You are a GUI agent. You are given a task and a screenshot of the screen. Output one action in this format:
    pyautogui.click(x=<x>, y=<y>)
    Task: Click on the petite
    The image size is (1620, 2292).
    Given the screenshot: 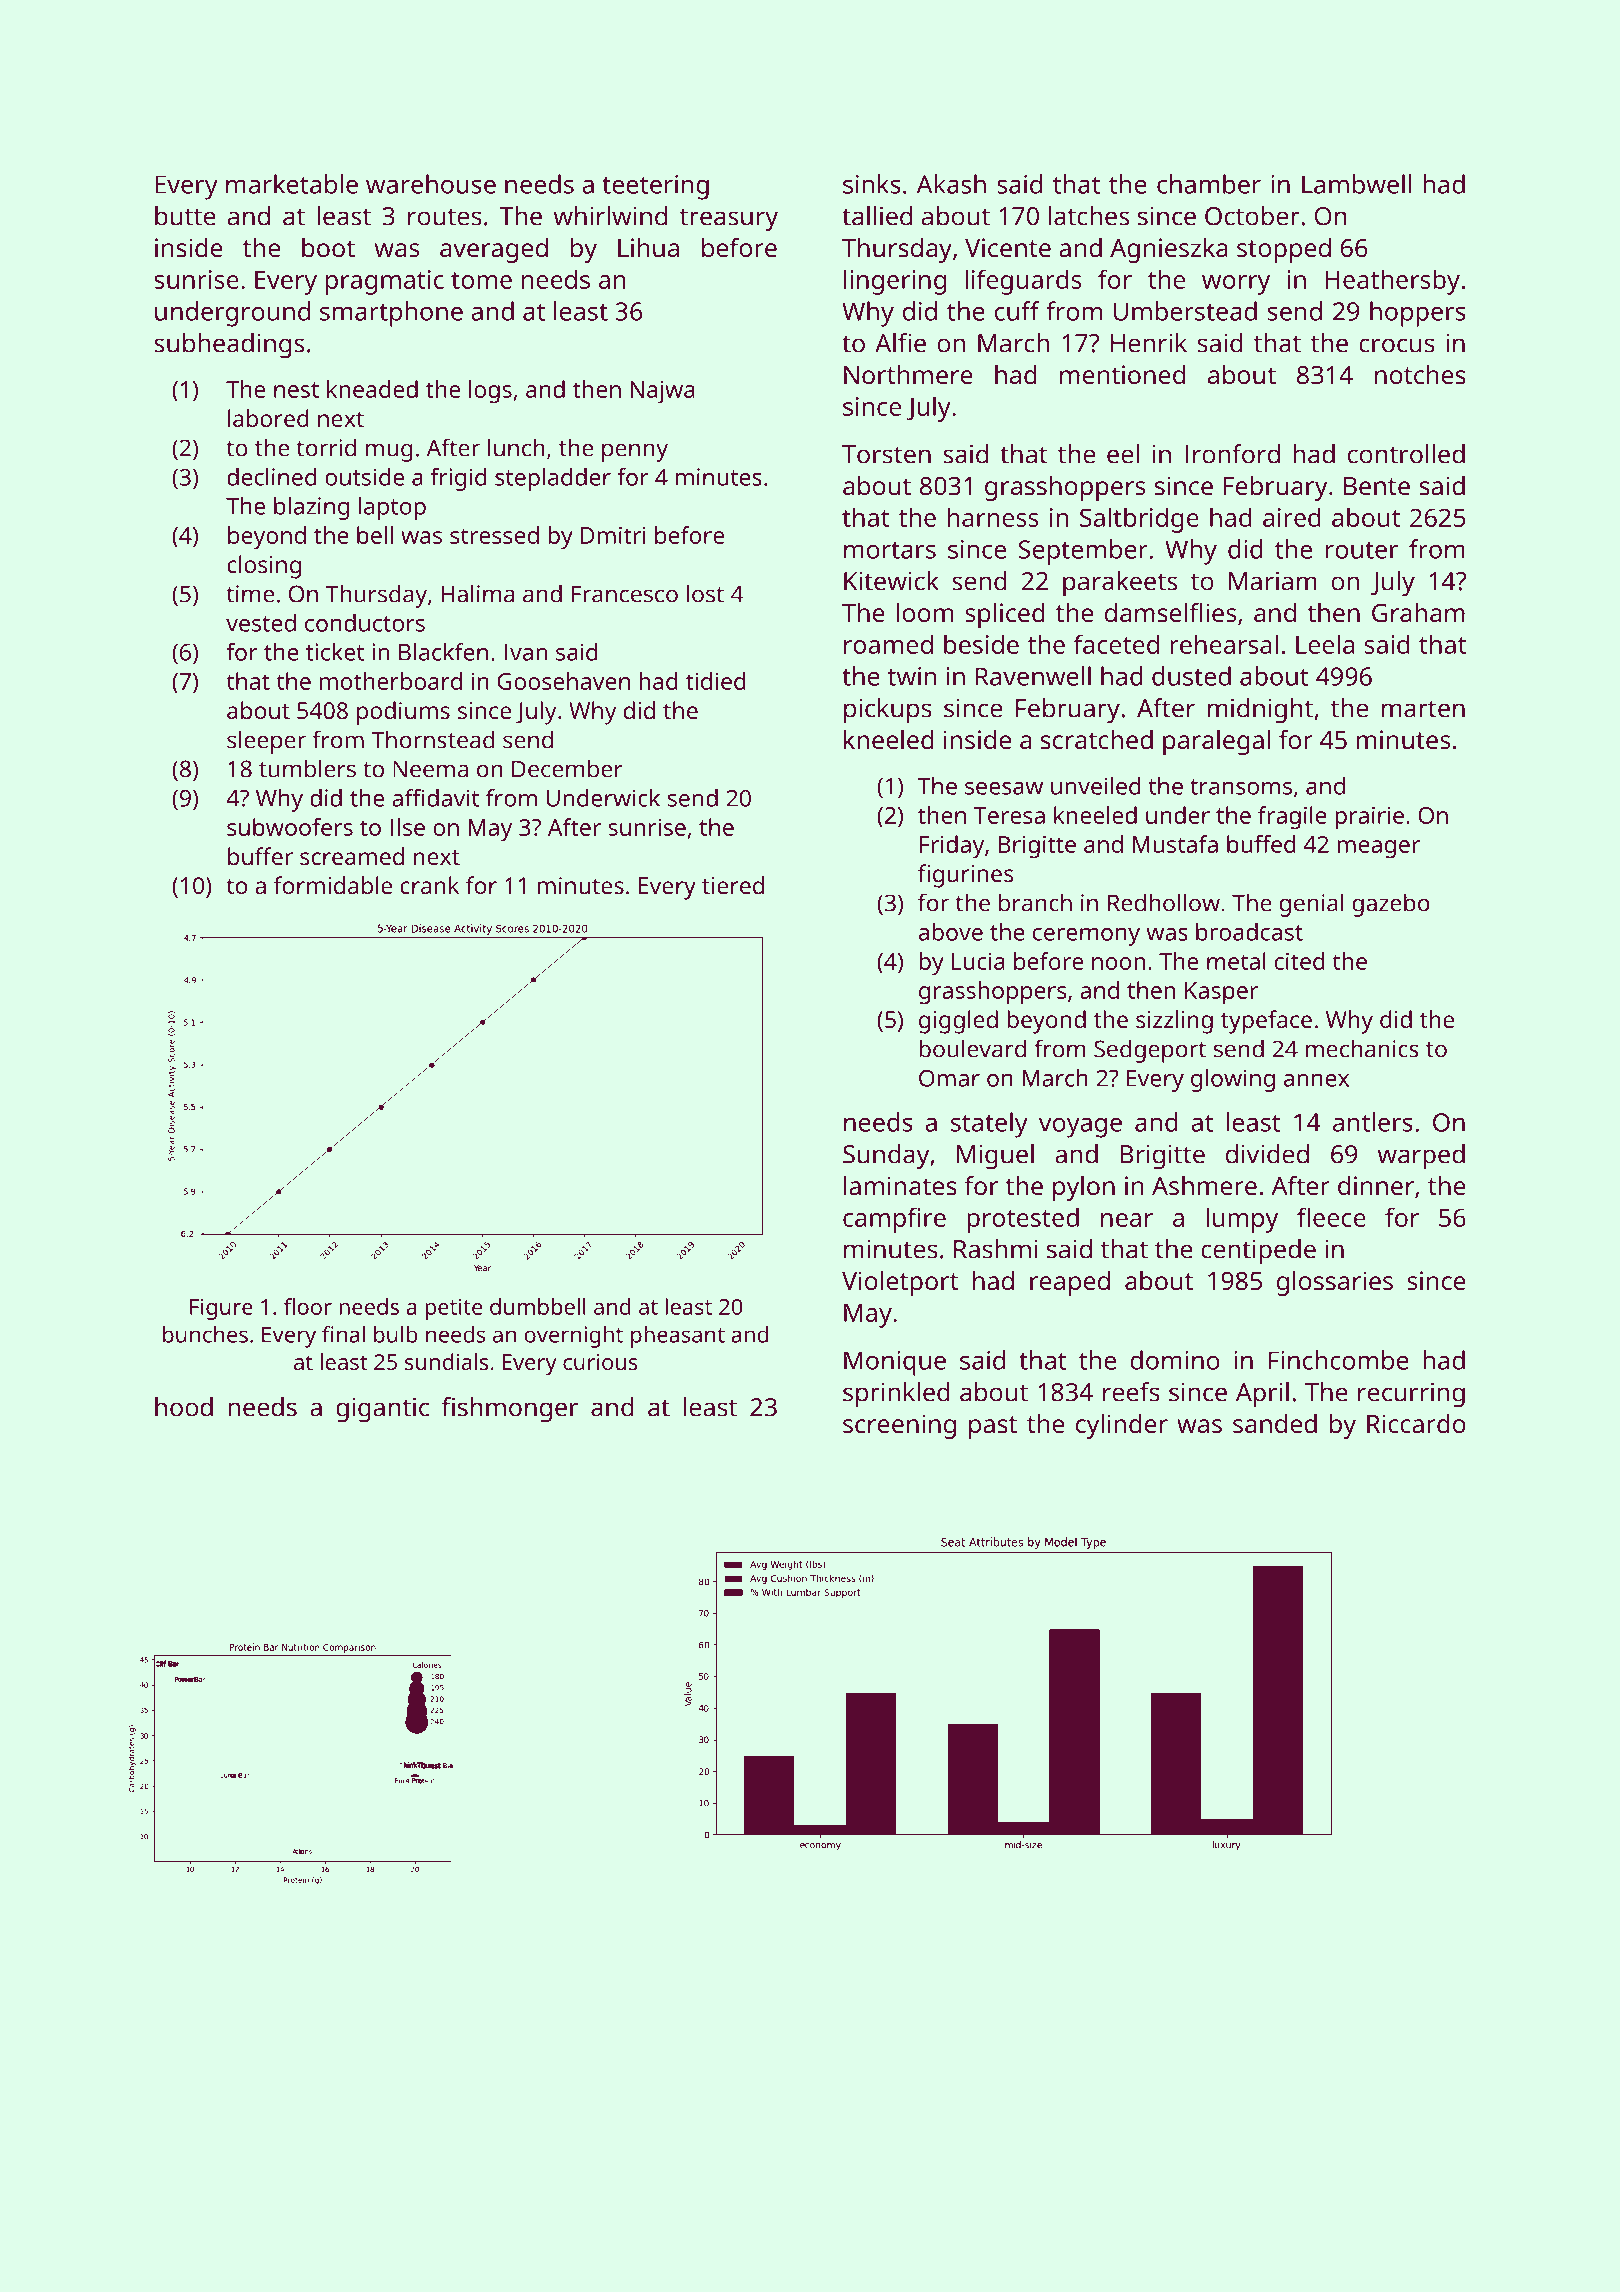 What is the action you would take?
    pyautogui.click(x=453, y=1309)
